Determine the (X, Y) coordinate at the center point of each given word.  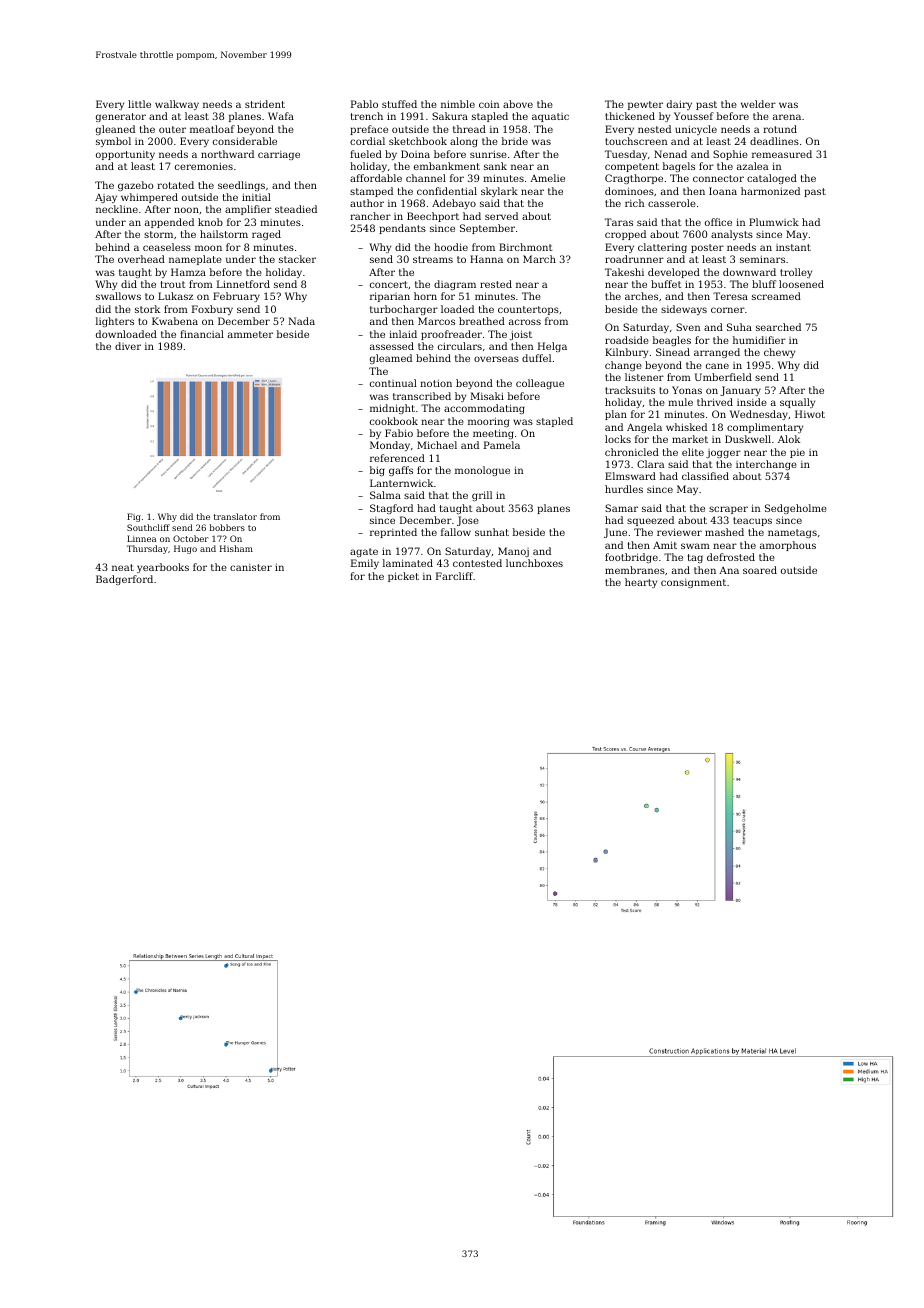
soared (760, 570)
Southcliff (148, 527)
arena (787, 117)
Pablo (364, 104)
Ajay (106, 198)
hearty (641, 583)
